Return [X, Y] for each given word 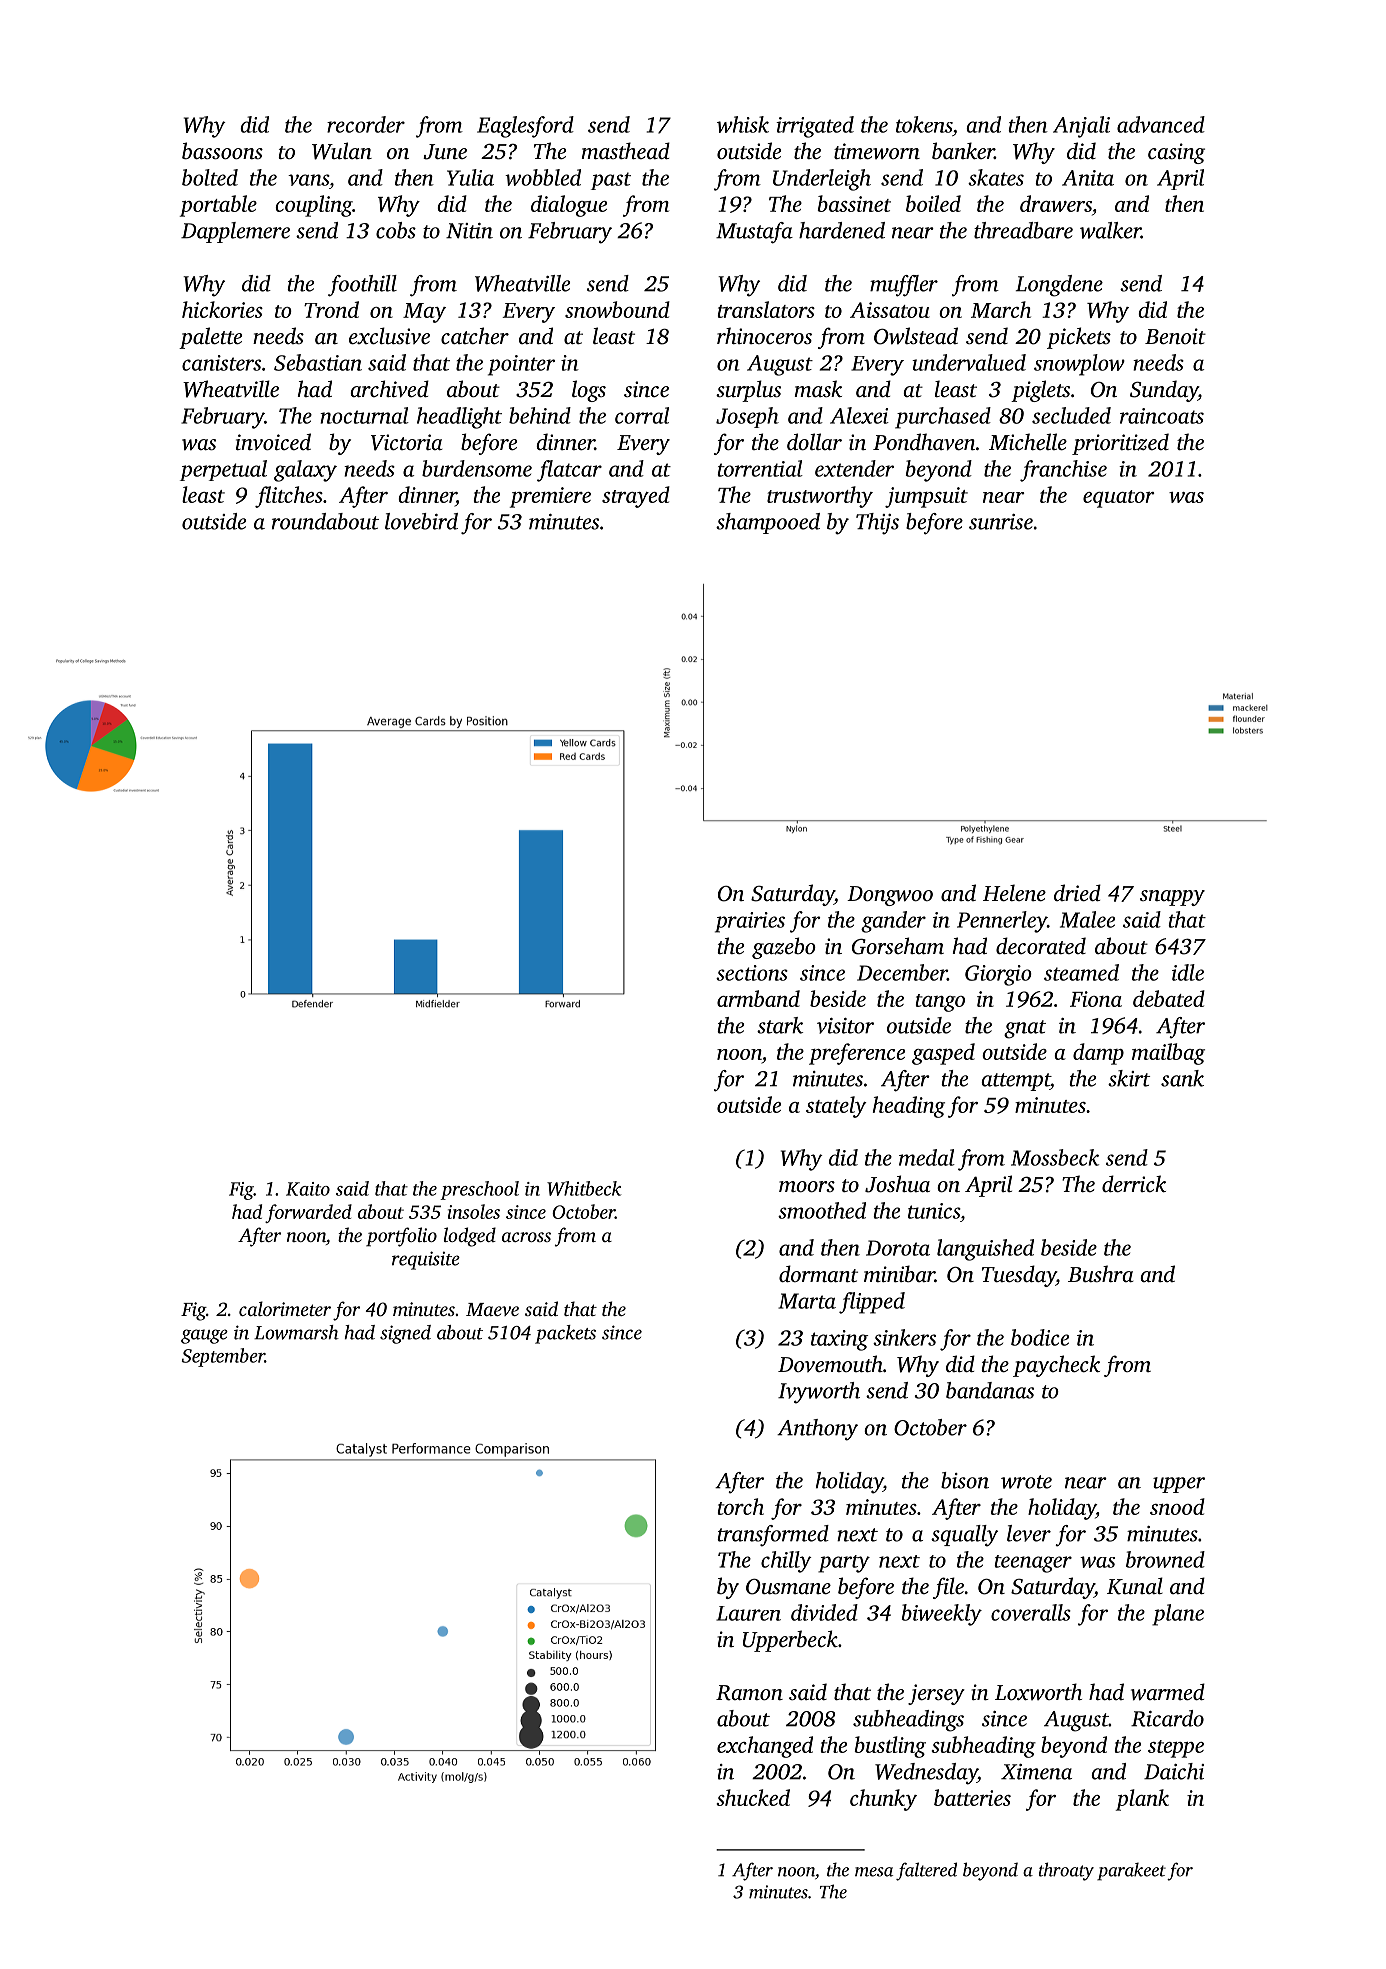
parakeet [1131, 1871]
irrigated [815, 127]
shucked [753, 1797]
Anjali [1081, 127]
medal [927, 1157]
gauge [204, 1336]
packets [565, 1334]
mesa [874, 1872]
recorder [366, 124]
